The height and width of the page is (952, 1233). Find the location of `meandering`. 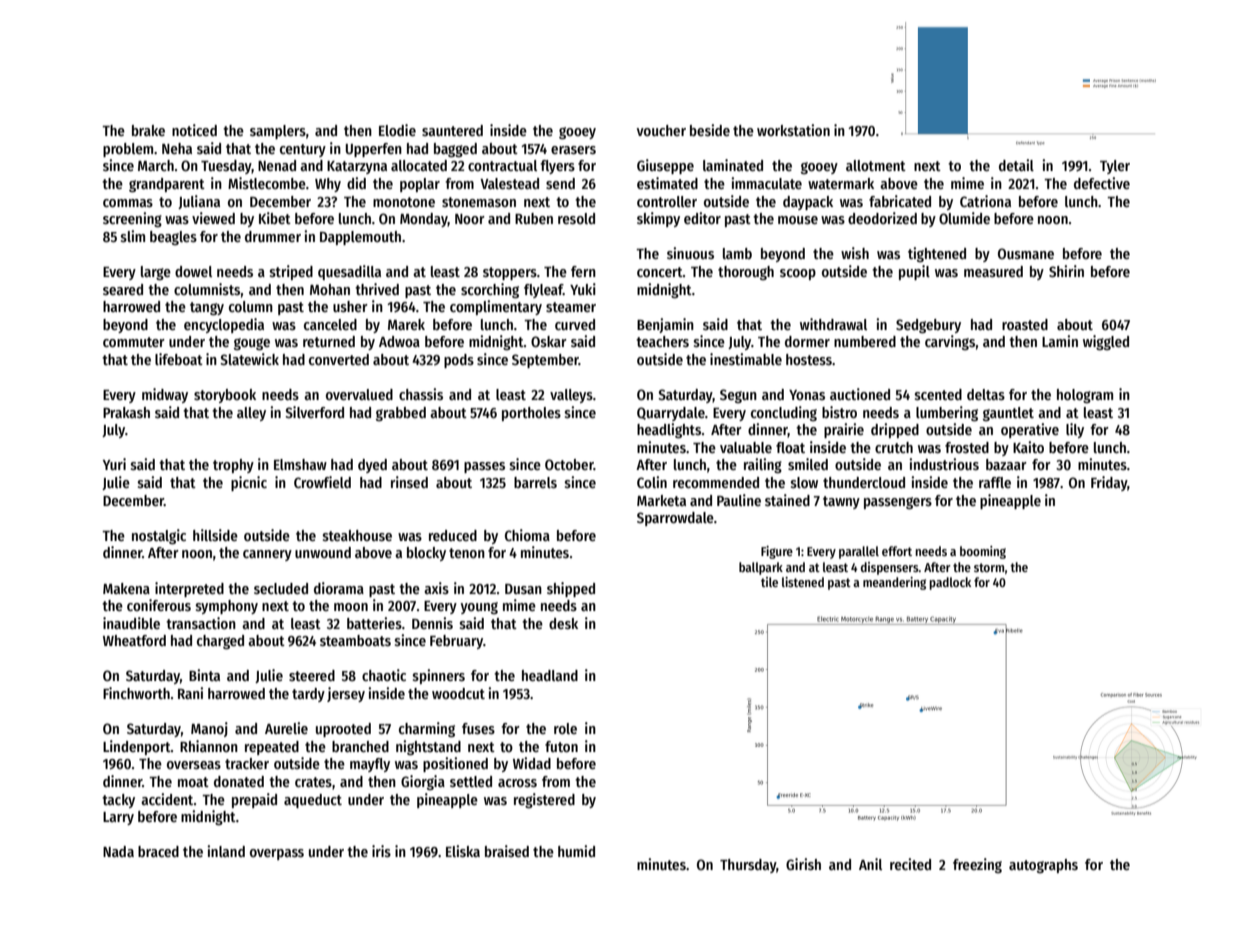

meandering is located at coordinates (894, 583).
